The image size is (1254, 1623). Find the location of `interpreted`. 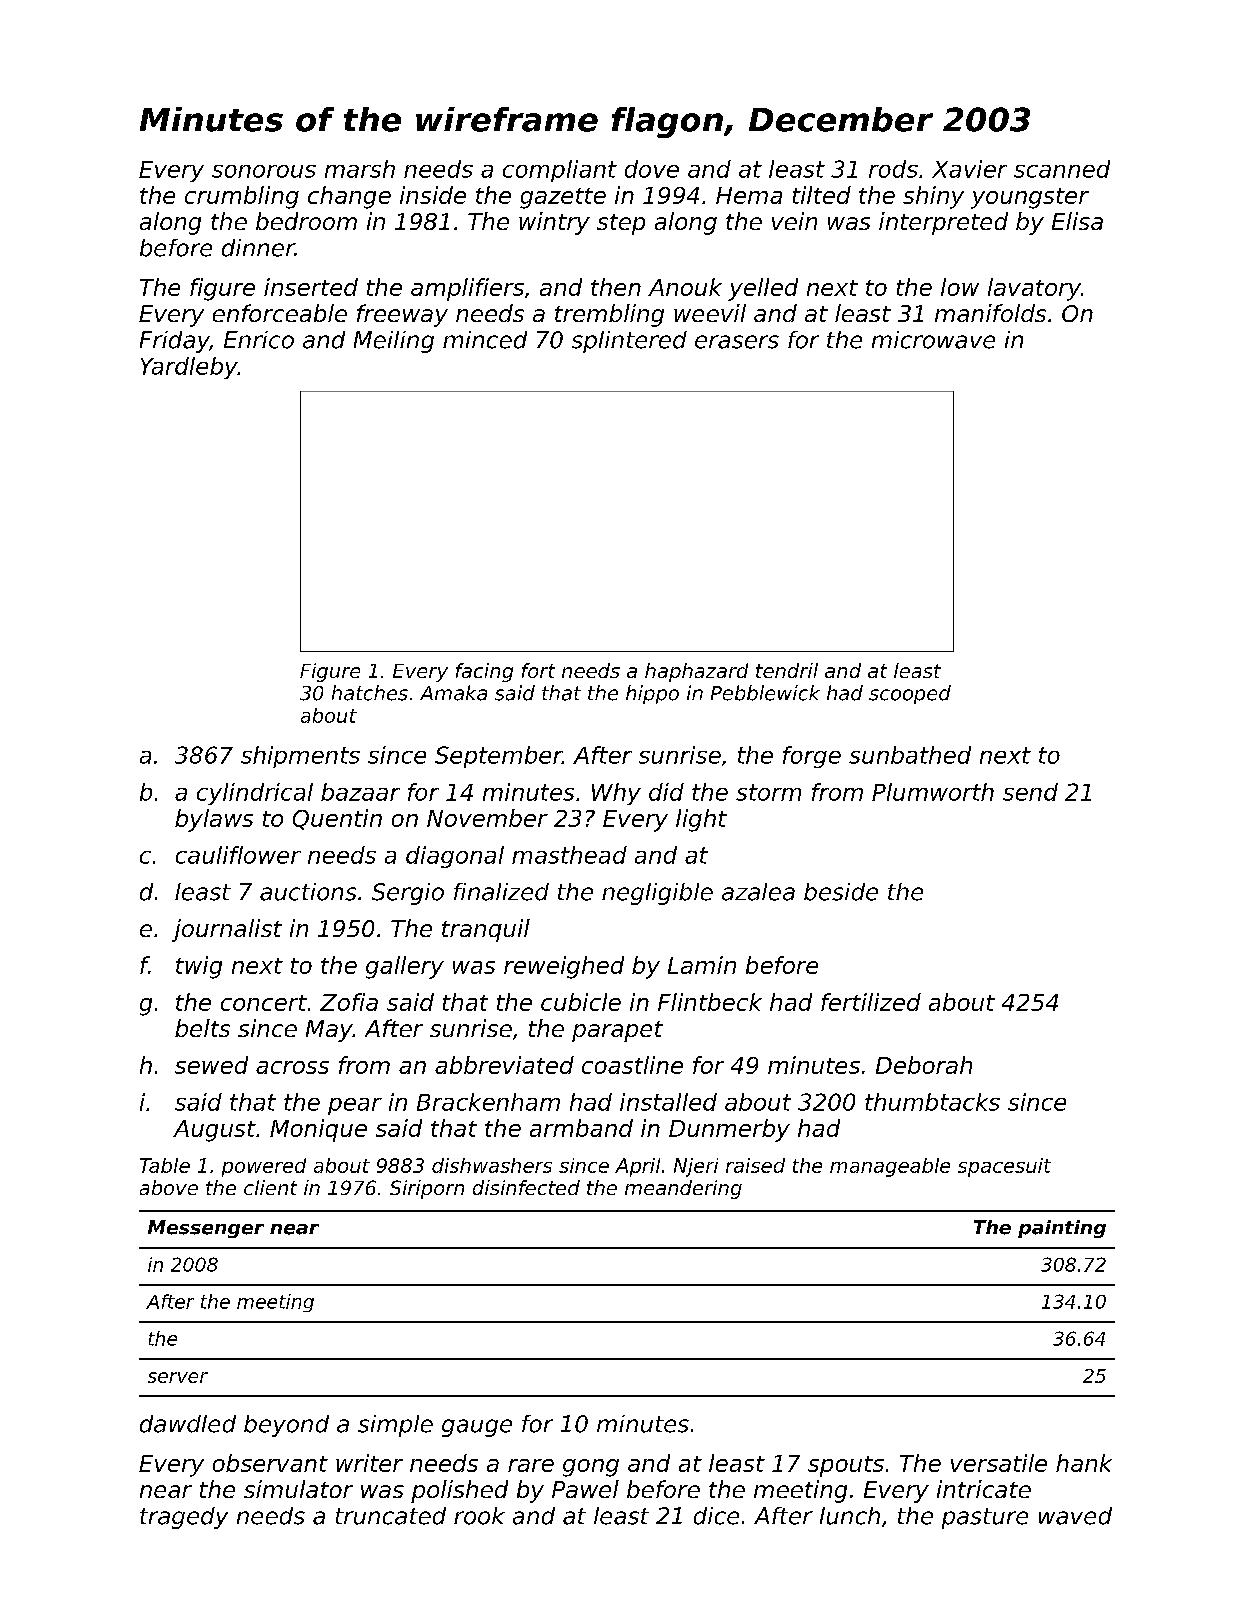

interpreted is located at coordinates (943, 223).
